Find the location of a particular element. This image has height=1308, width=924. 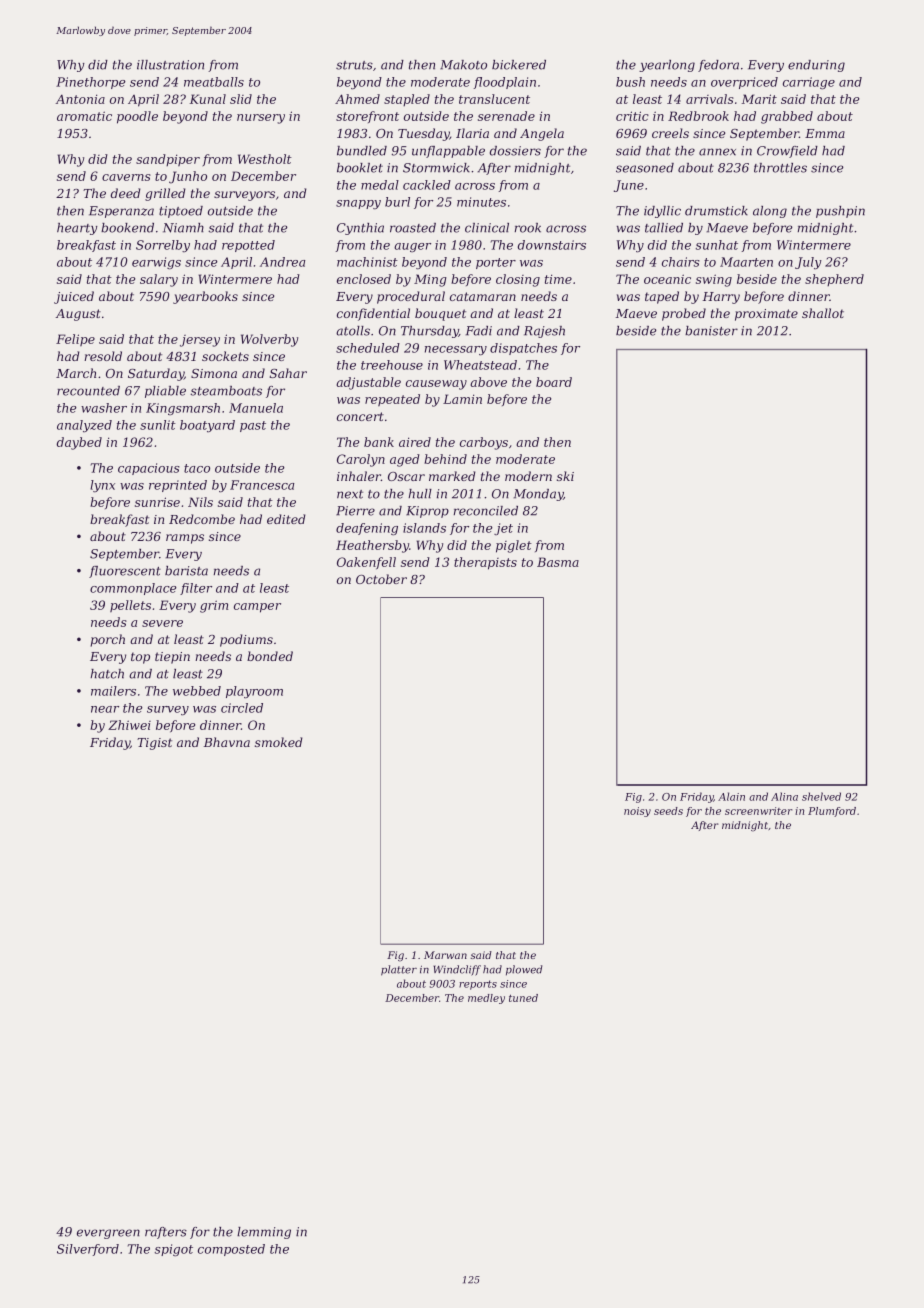

jet is located at coordinates (503, 529).
